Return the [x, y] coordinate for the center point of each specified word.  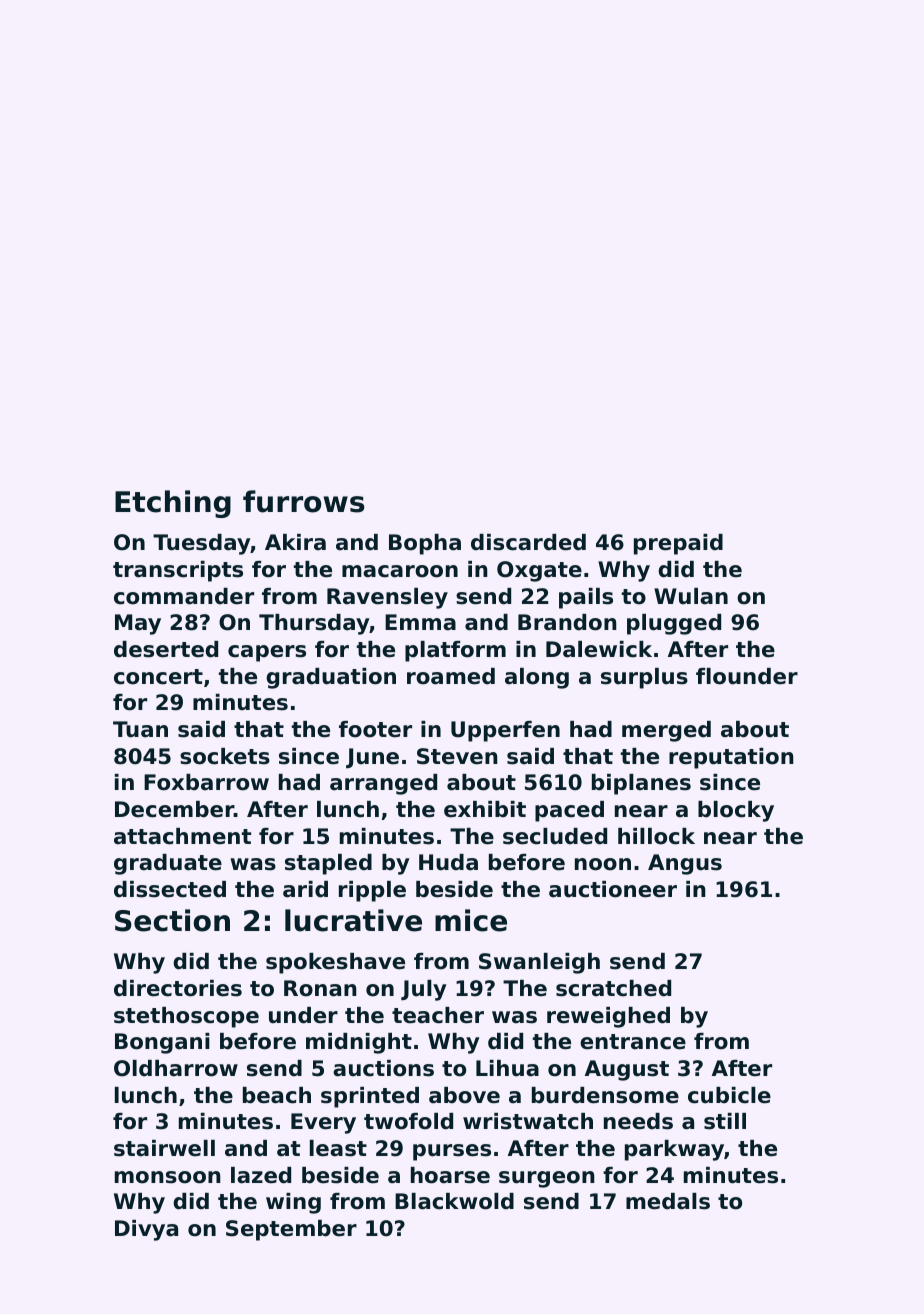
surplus [644, 678]
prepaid [678, 544]
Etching [173, 504]
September [291, 1230]
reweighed [608, 1017]
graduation [331, 678]
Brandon [567, 622]
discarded [528, 542]
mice [471, 920]
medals [668, 1201]
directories [178, 988]
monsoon [168, 1177]
